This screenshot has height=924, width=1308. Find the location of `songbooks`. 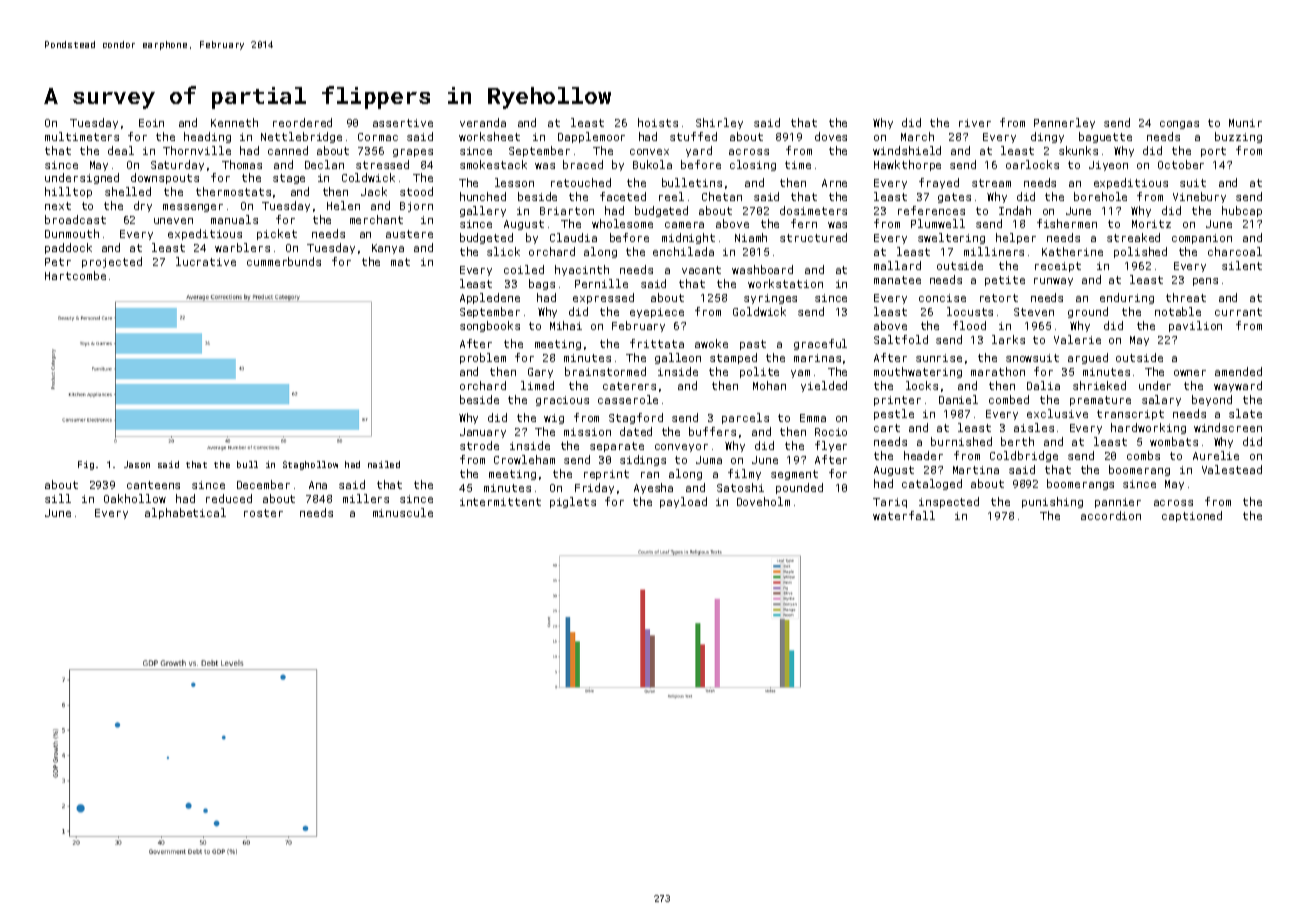

songbooks is located at coordinates (490, 326).
